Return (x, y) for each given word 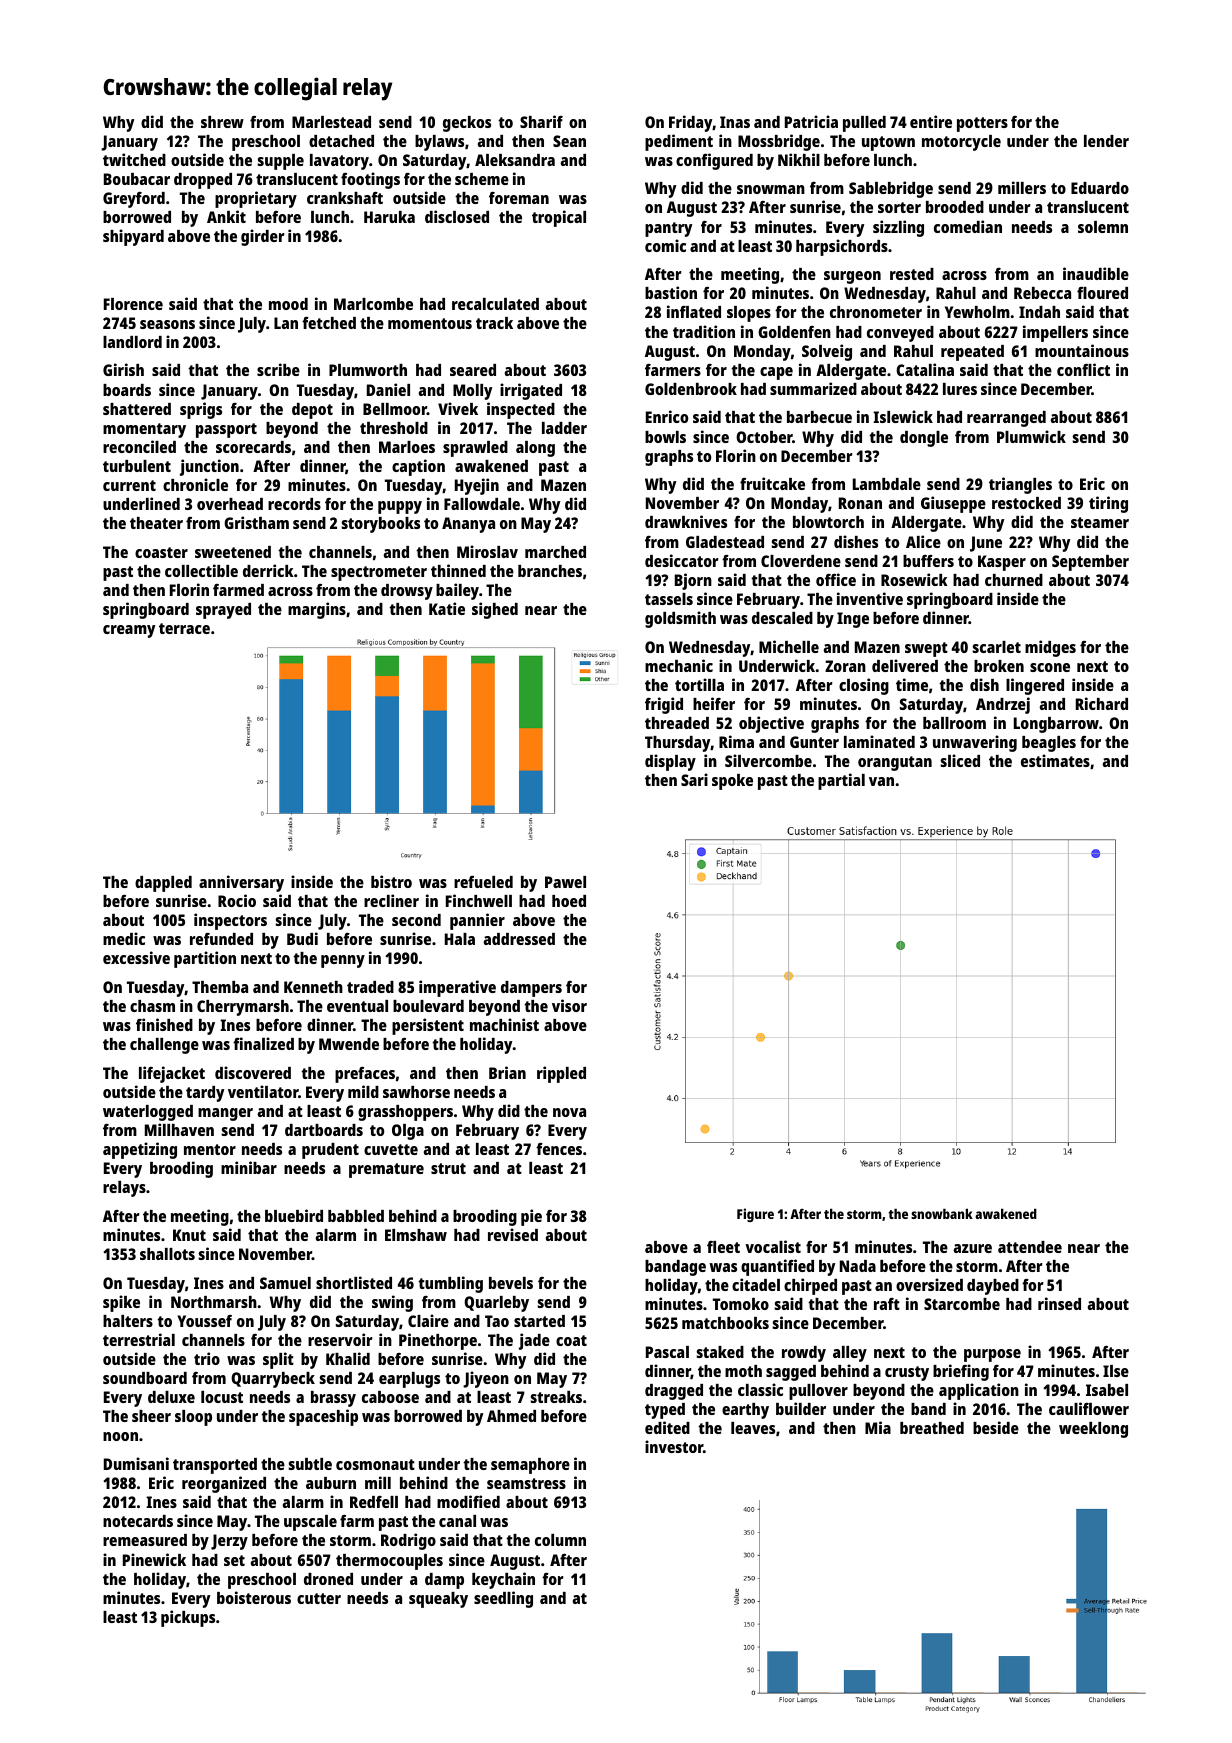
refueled (483, 882)
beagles (1049, 744)
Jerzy (229, 1542)
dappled (163, 884)
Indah (1039, 312)
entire (931, 121)
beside (996, 1427)
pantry (668, 229)
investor (674, 1446)
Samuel (285, 1283)
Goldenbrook (691, 389)
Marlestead (331, 122)
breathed (932, 1428)
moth (743, 1371)
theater (156, 523)
